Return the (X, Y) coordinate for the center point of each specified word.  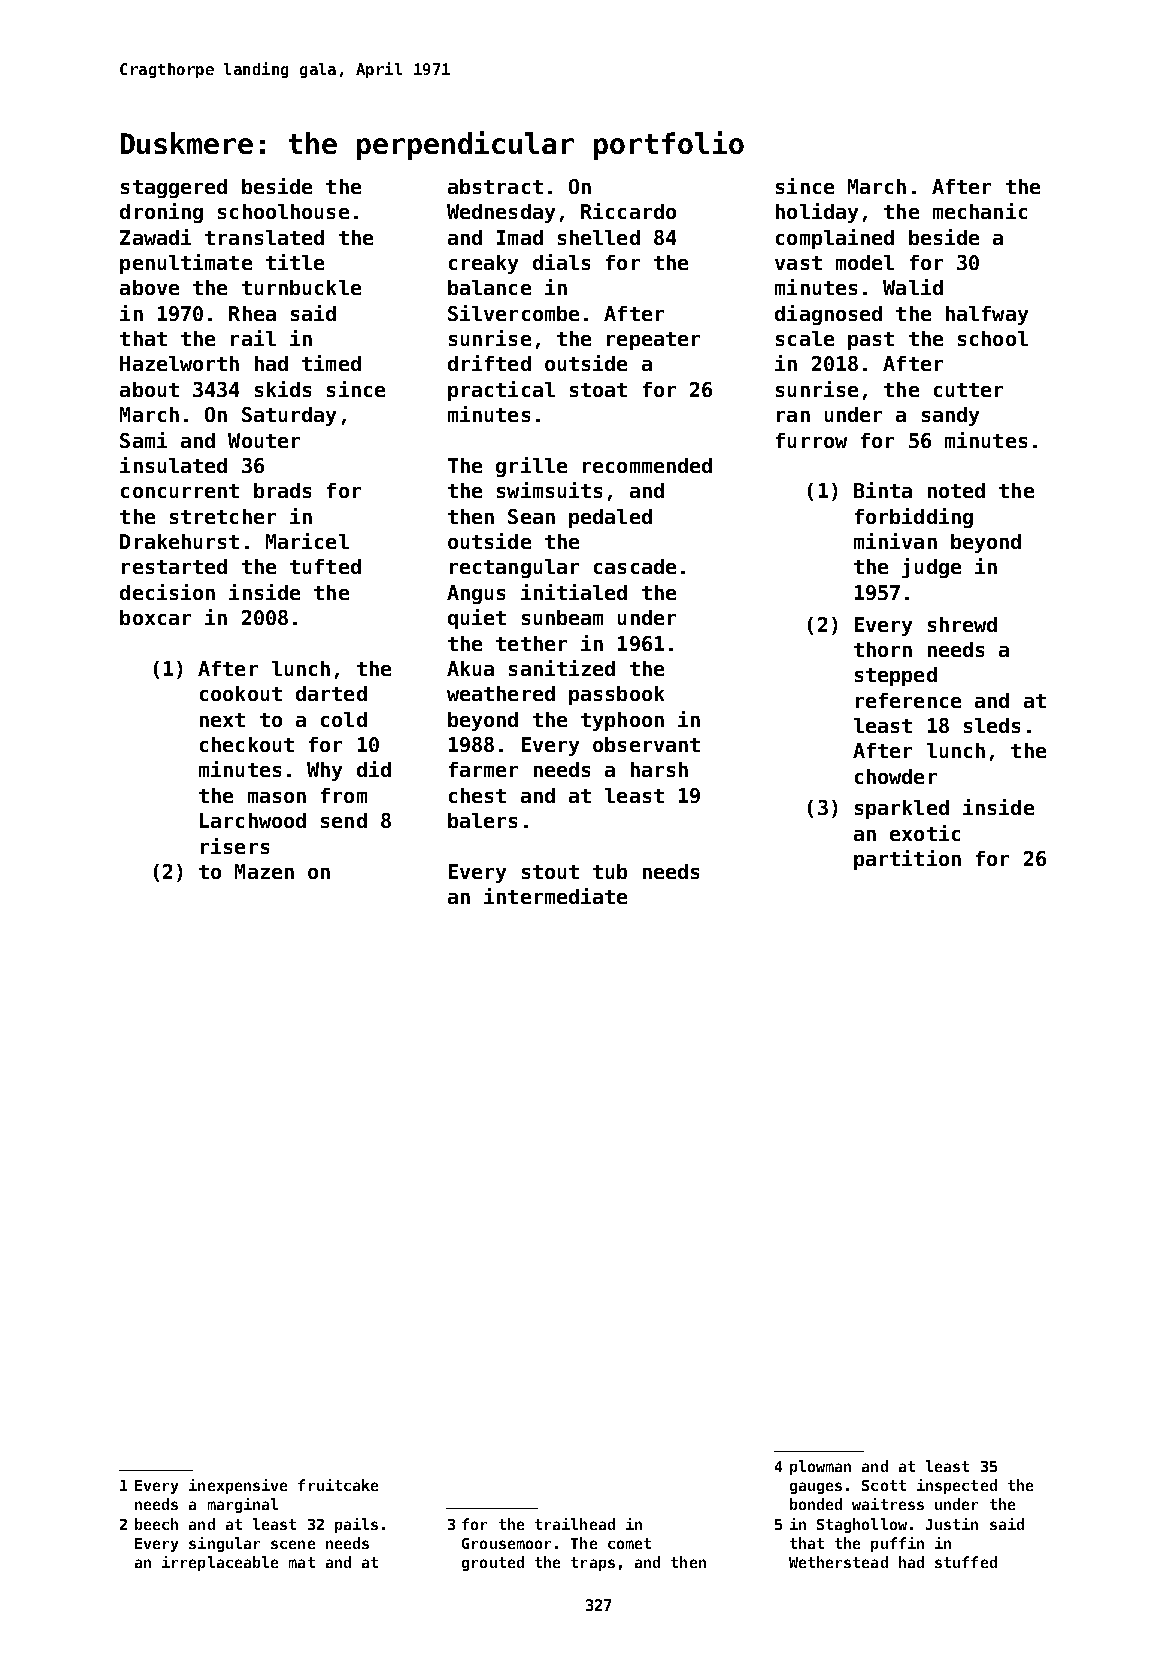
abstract (495, 186)
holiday (817, 213)
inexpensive (238, 1486)
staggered (174, 188)
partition (907, 860)
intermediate (555, 896)
